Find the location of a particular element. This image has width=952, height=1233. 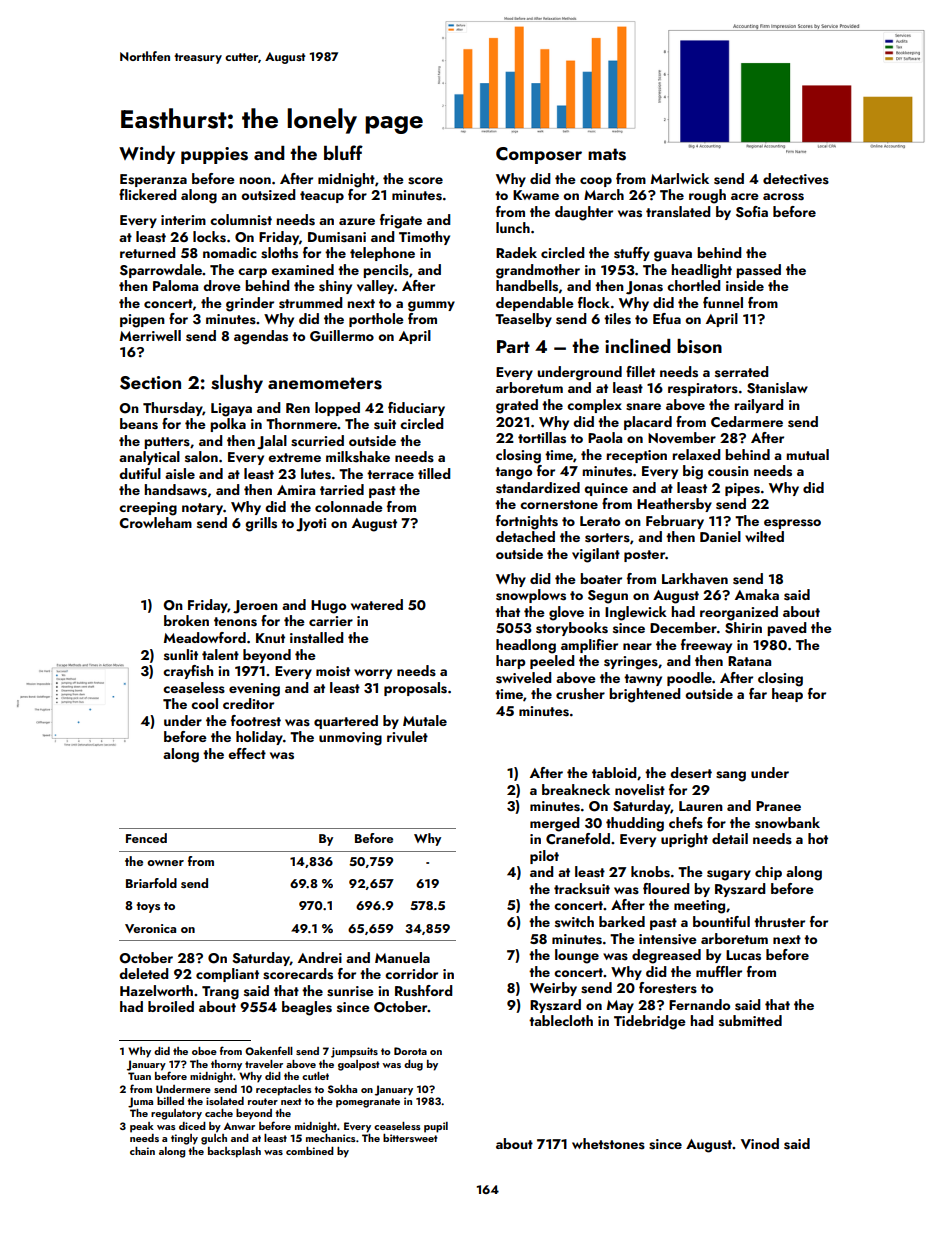

merged is located at coordinates (554, 824).
